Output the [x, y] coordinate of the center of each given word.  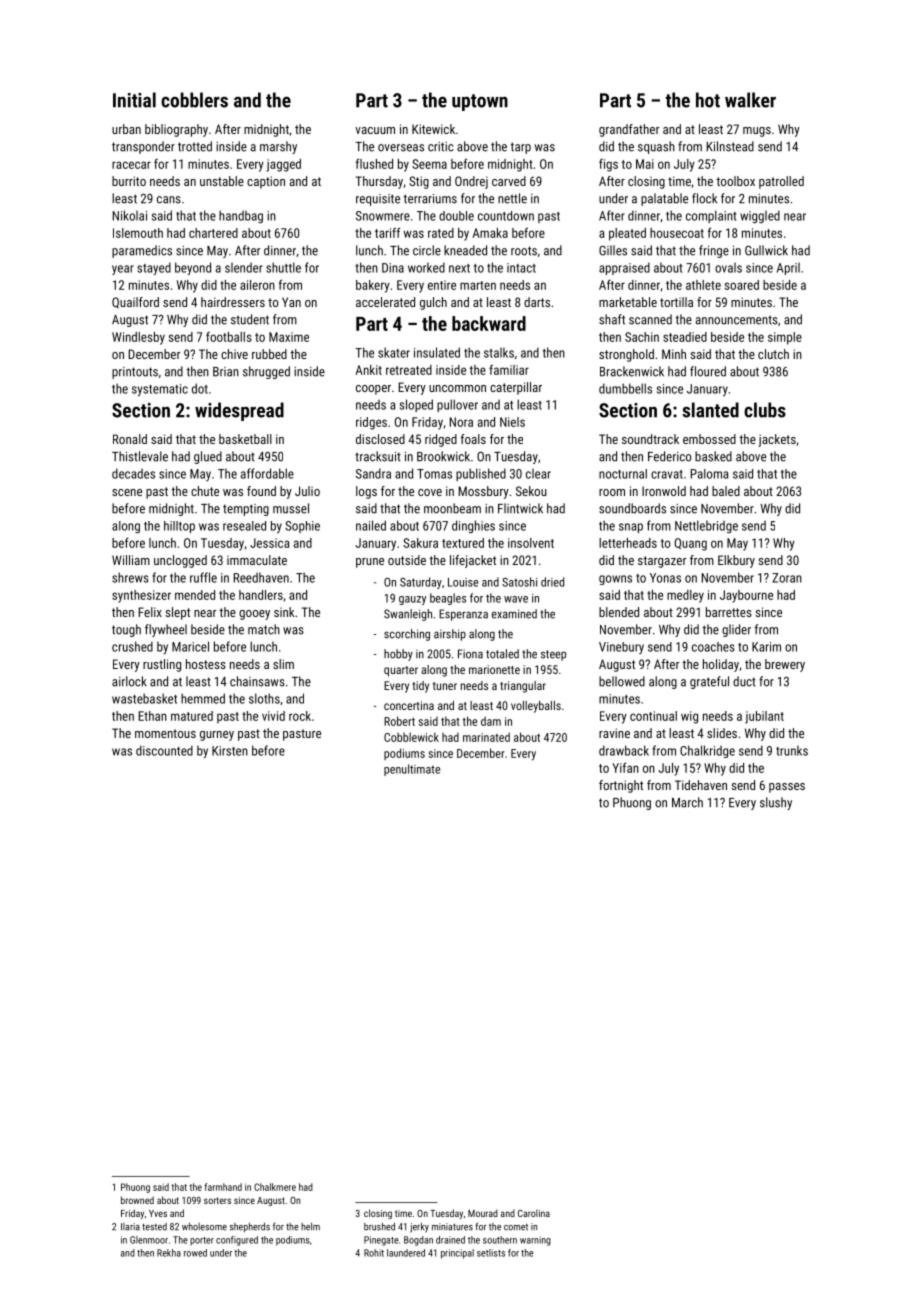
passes [787, 788]
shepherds [250, 1227]
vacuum [375, 130]
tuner [445, 686]
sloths [264, 698]
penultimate [412, 770]
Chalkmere [275, 1187]
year [123, 270]
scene [127, 492]
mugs [757, 132]
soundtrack [650, 439]
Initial [134, 100]
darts [537, 302]
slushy [776, 803]
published [481, 474]
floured [708, 371]
